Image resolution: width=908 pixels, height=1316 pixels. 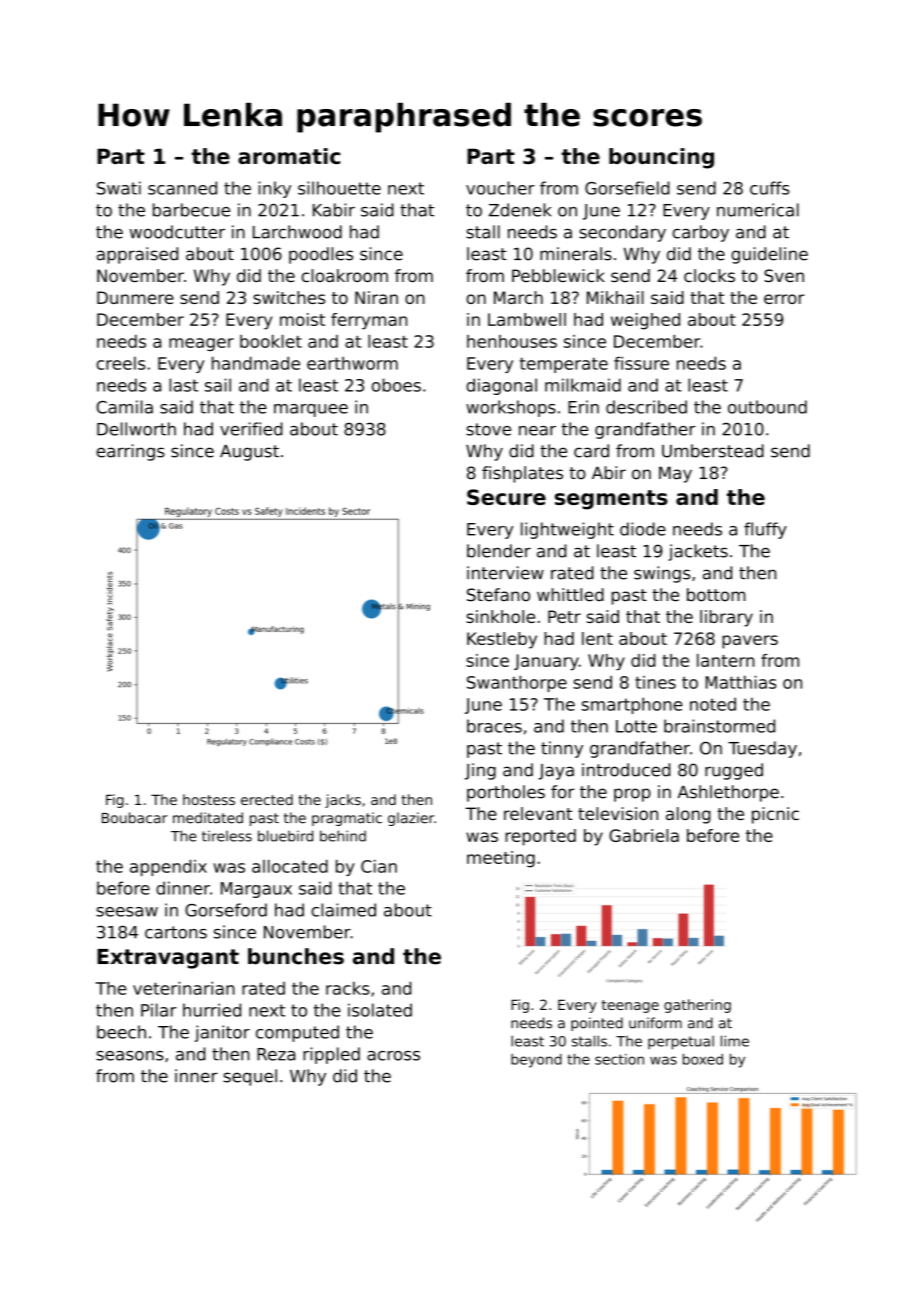 What do you see at coordinates (500, 188) in the page?
I see `voucher` at bounding box center [500, 188].
